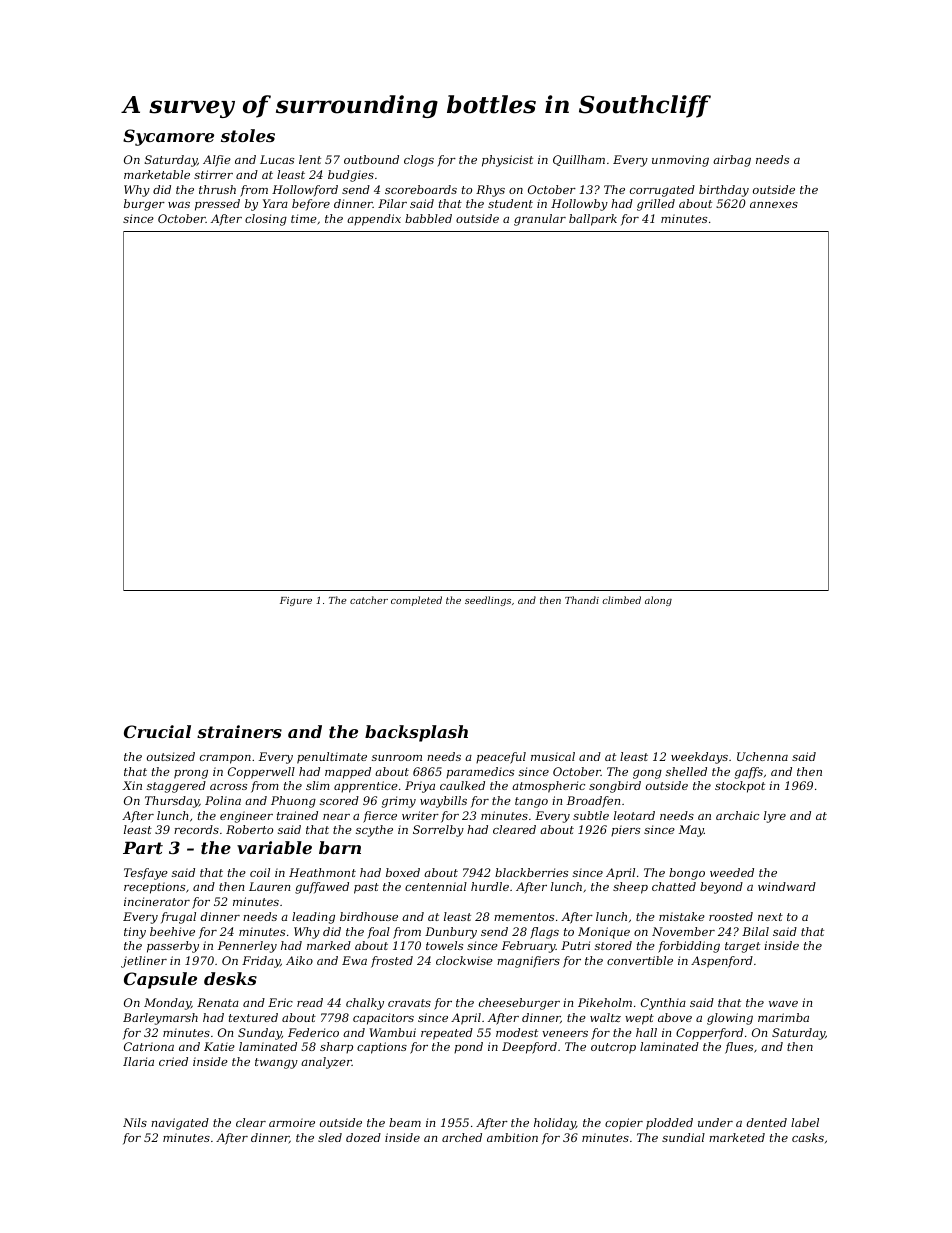 The width and height of the screenshot is (952, 1233). I want to click on clogs, so click(419, 161).
